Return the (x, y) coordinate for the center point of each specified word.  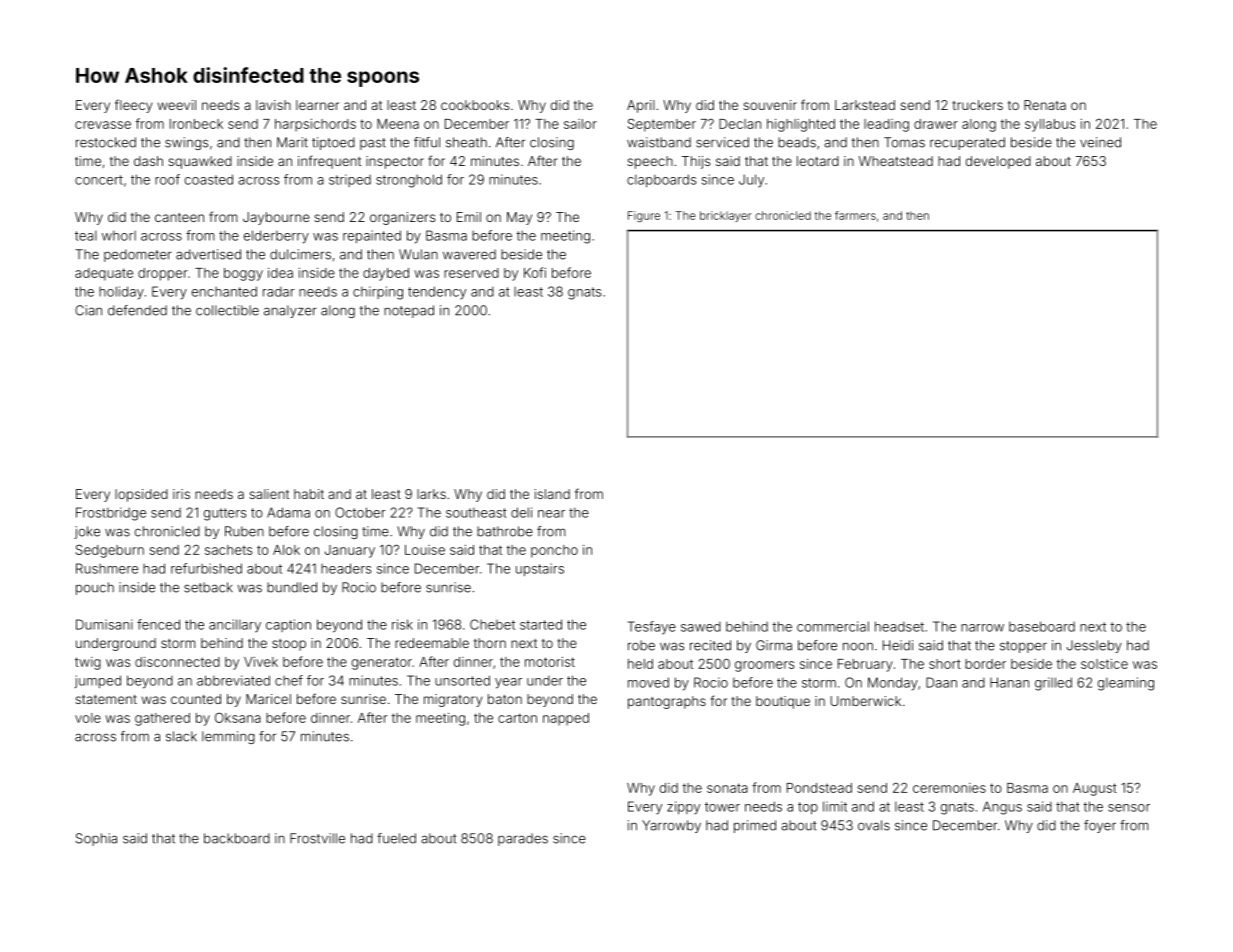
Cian (88, 310)
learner (317, 105)
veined (1100, 142)
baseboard (1042, 626)
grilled (1053, 684)
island (552, 494)
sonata (727, 788)
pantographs (667, 702)
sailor (580, 124)
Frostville (317, 838)
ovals (874, 825)
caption (288, 625)
